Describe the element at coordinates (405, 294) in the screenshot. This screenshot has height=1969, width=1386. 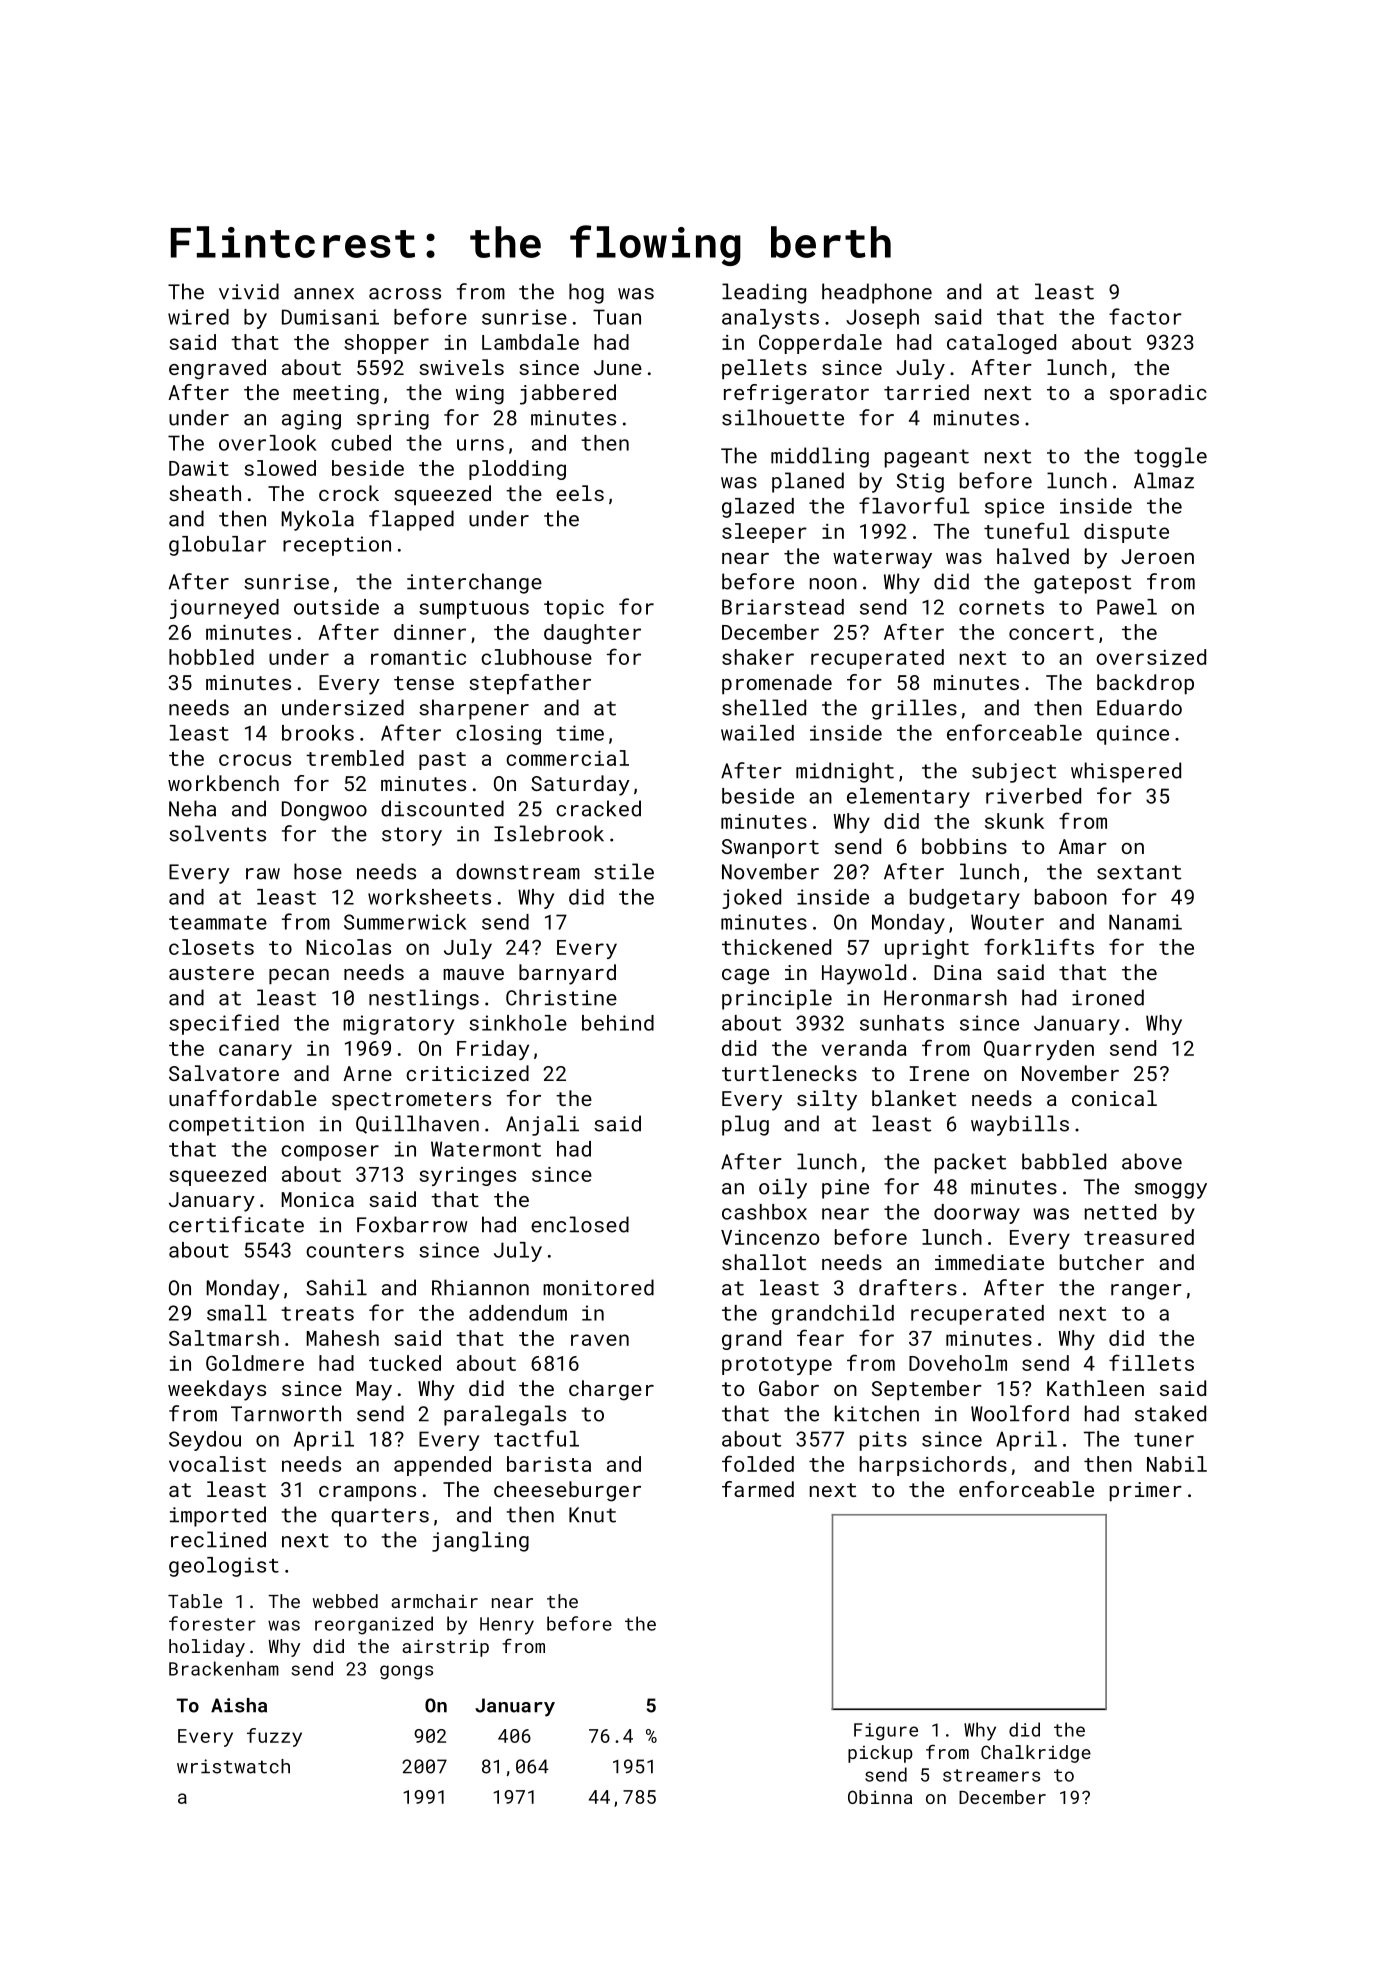
I see `across` at that location.
